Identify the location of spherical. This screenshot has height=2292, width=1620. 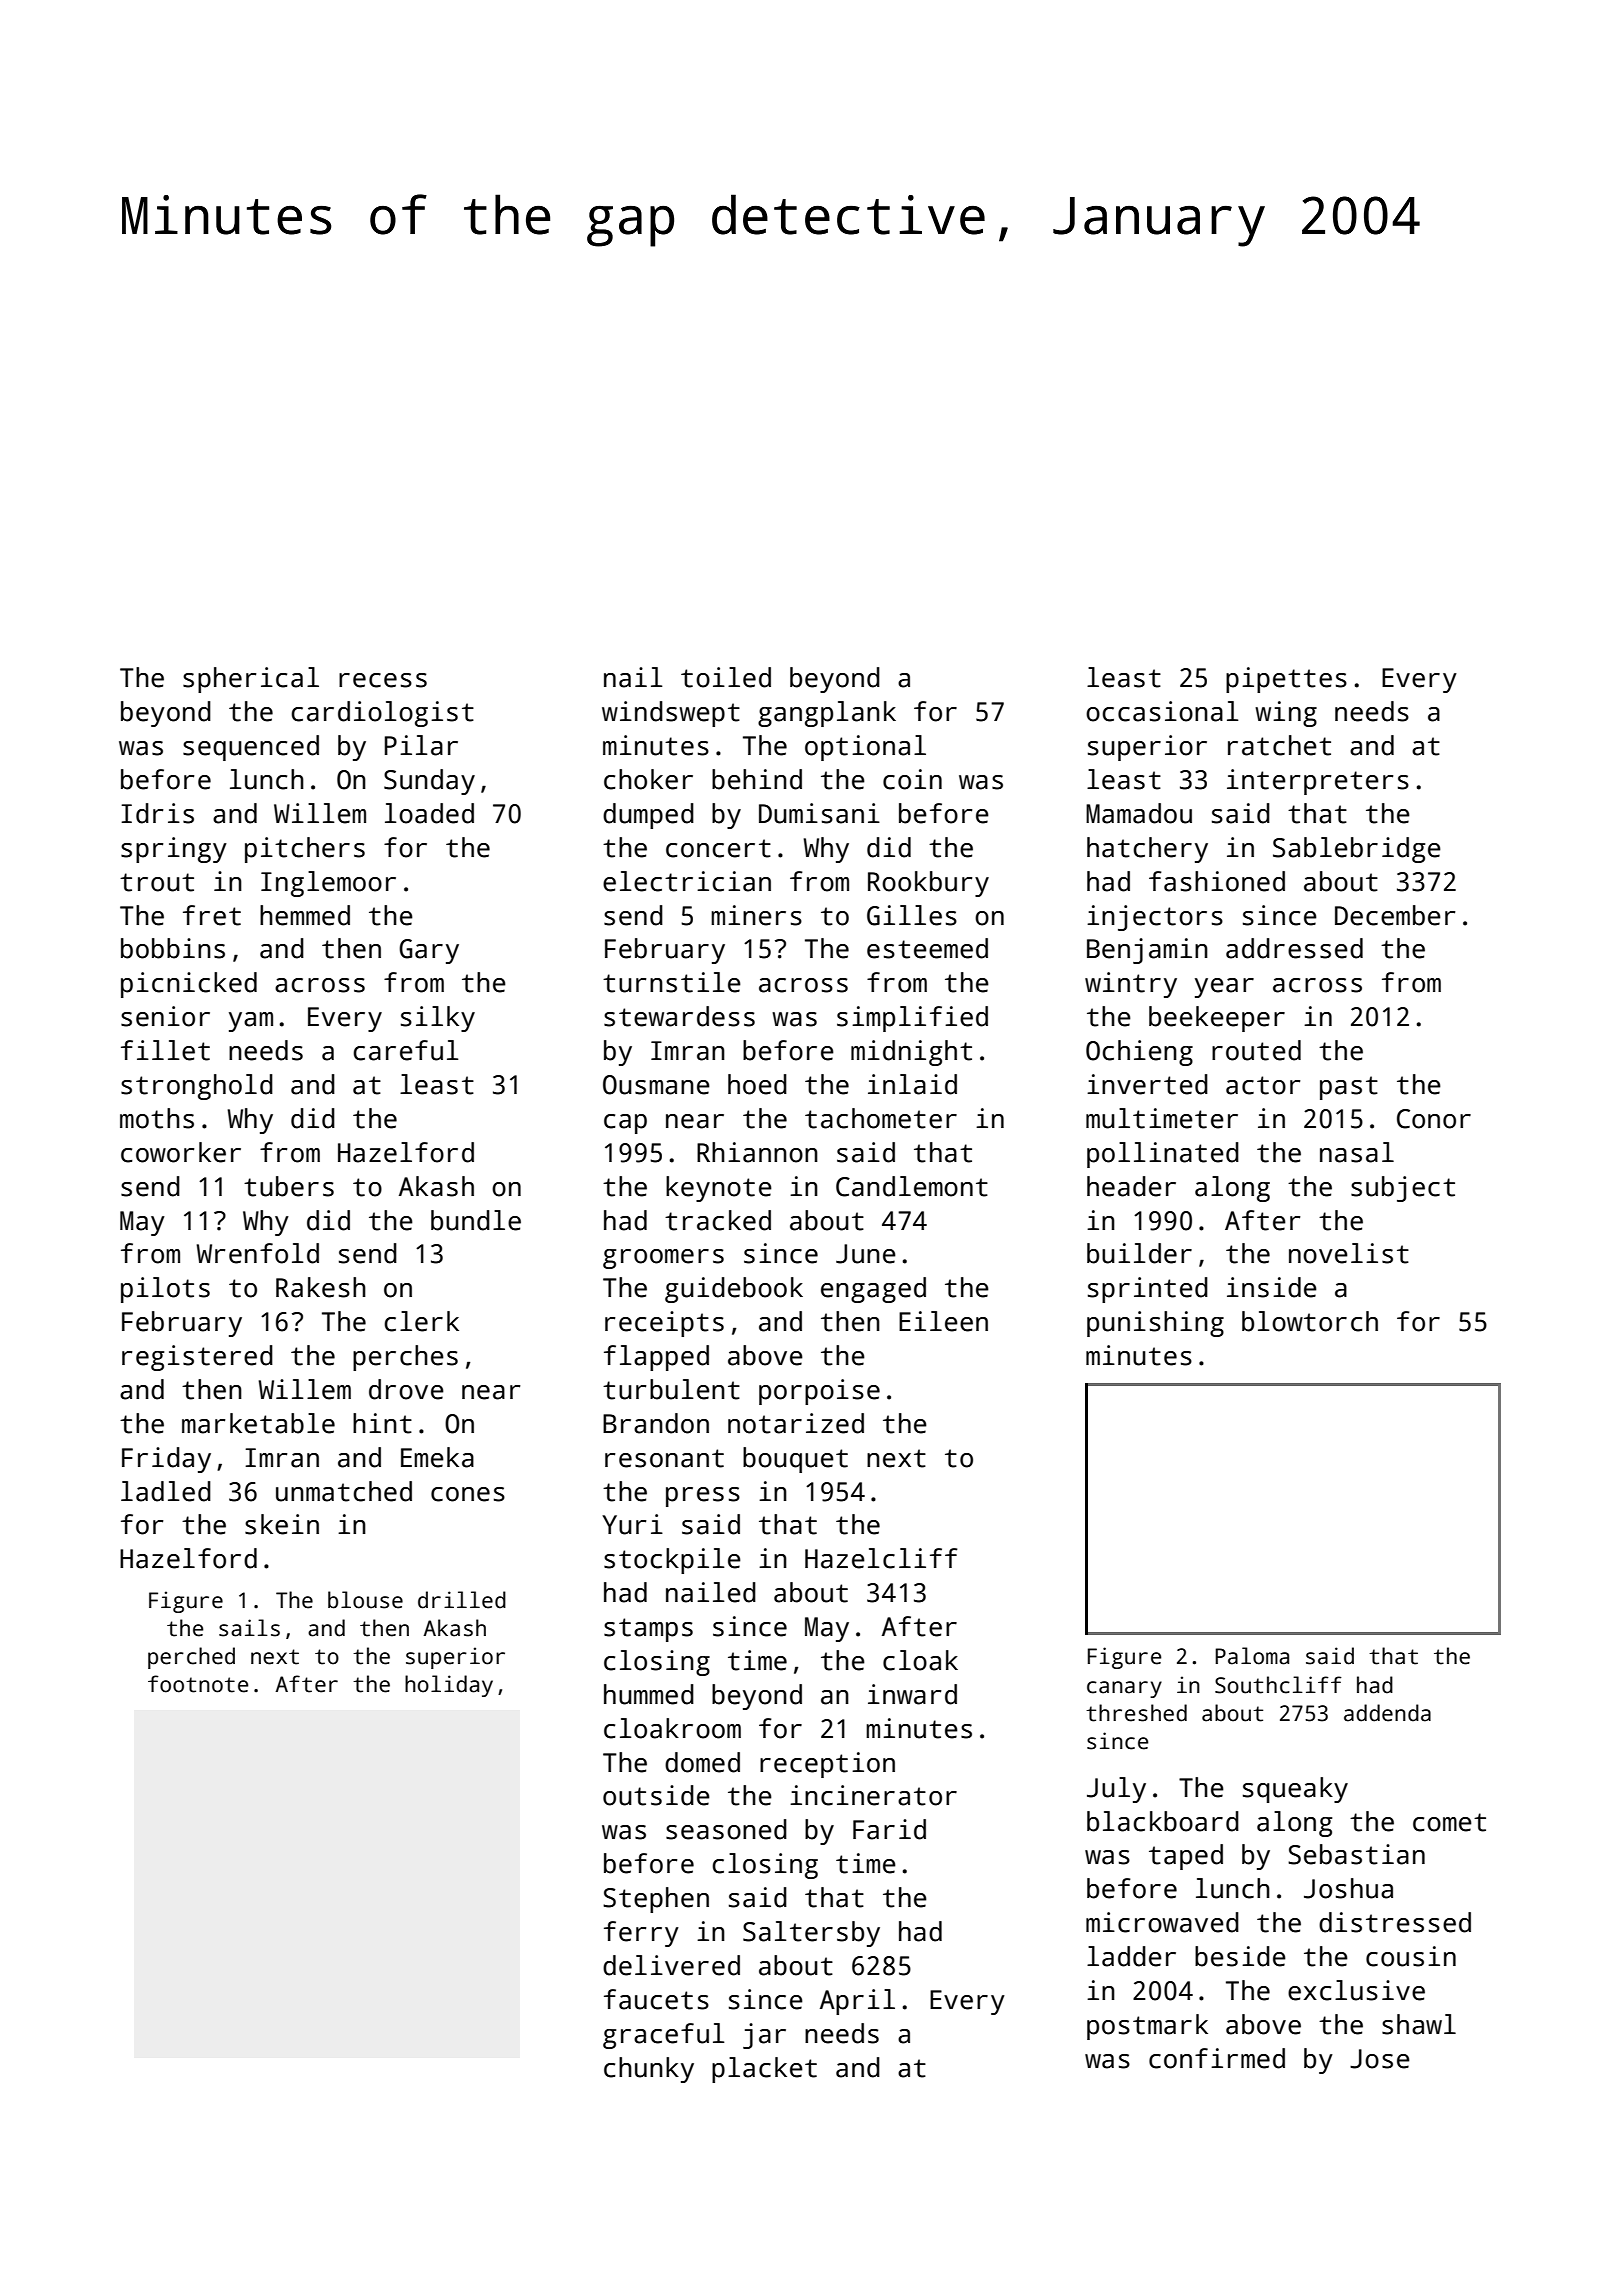
(251, 680).
